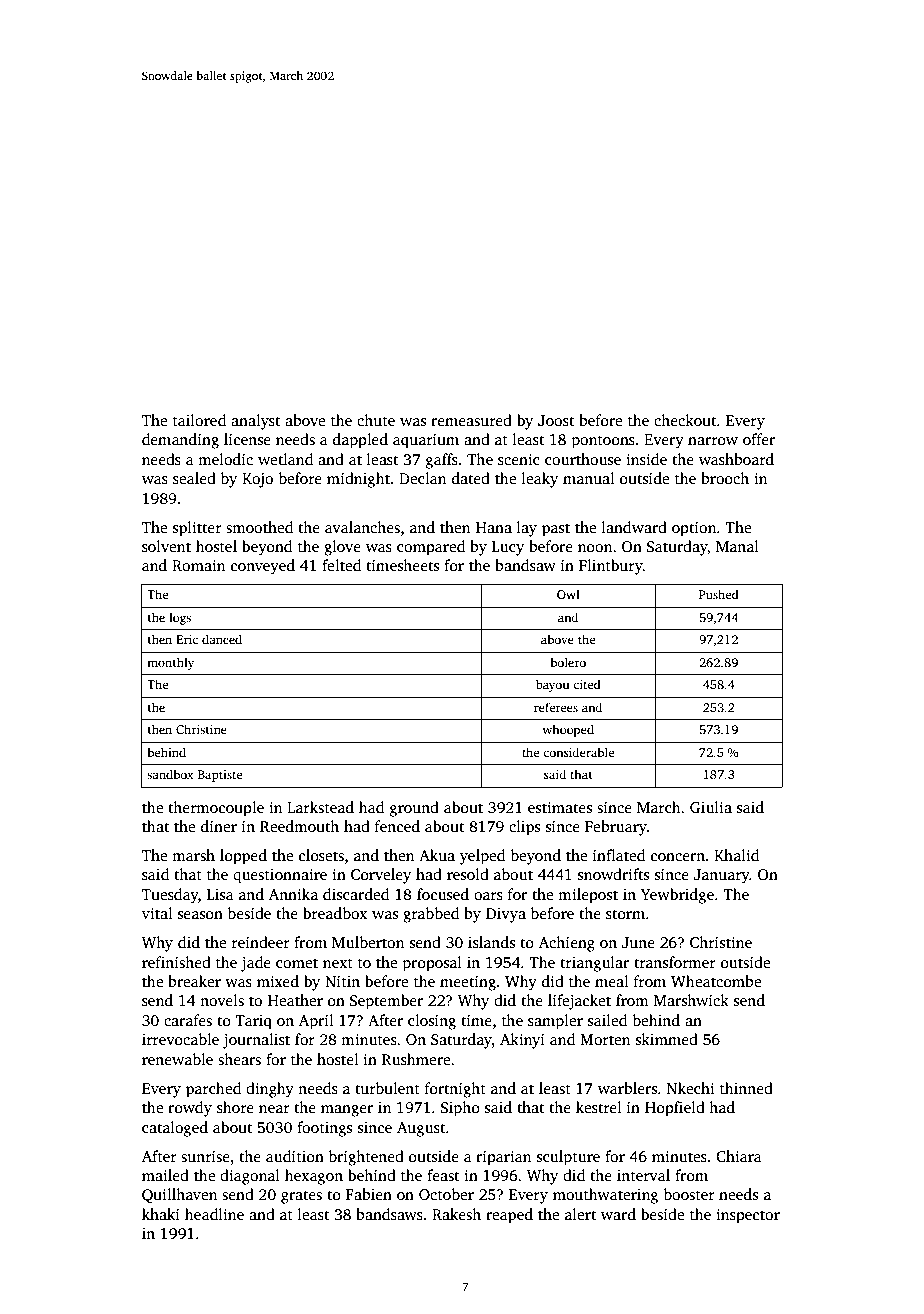 This image has width=924, height=1314. I want to click on considerable, so click(578, 752).
